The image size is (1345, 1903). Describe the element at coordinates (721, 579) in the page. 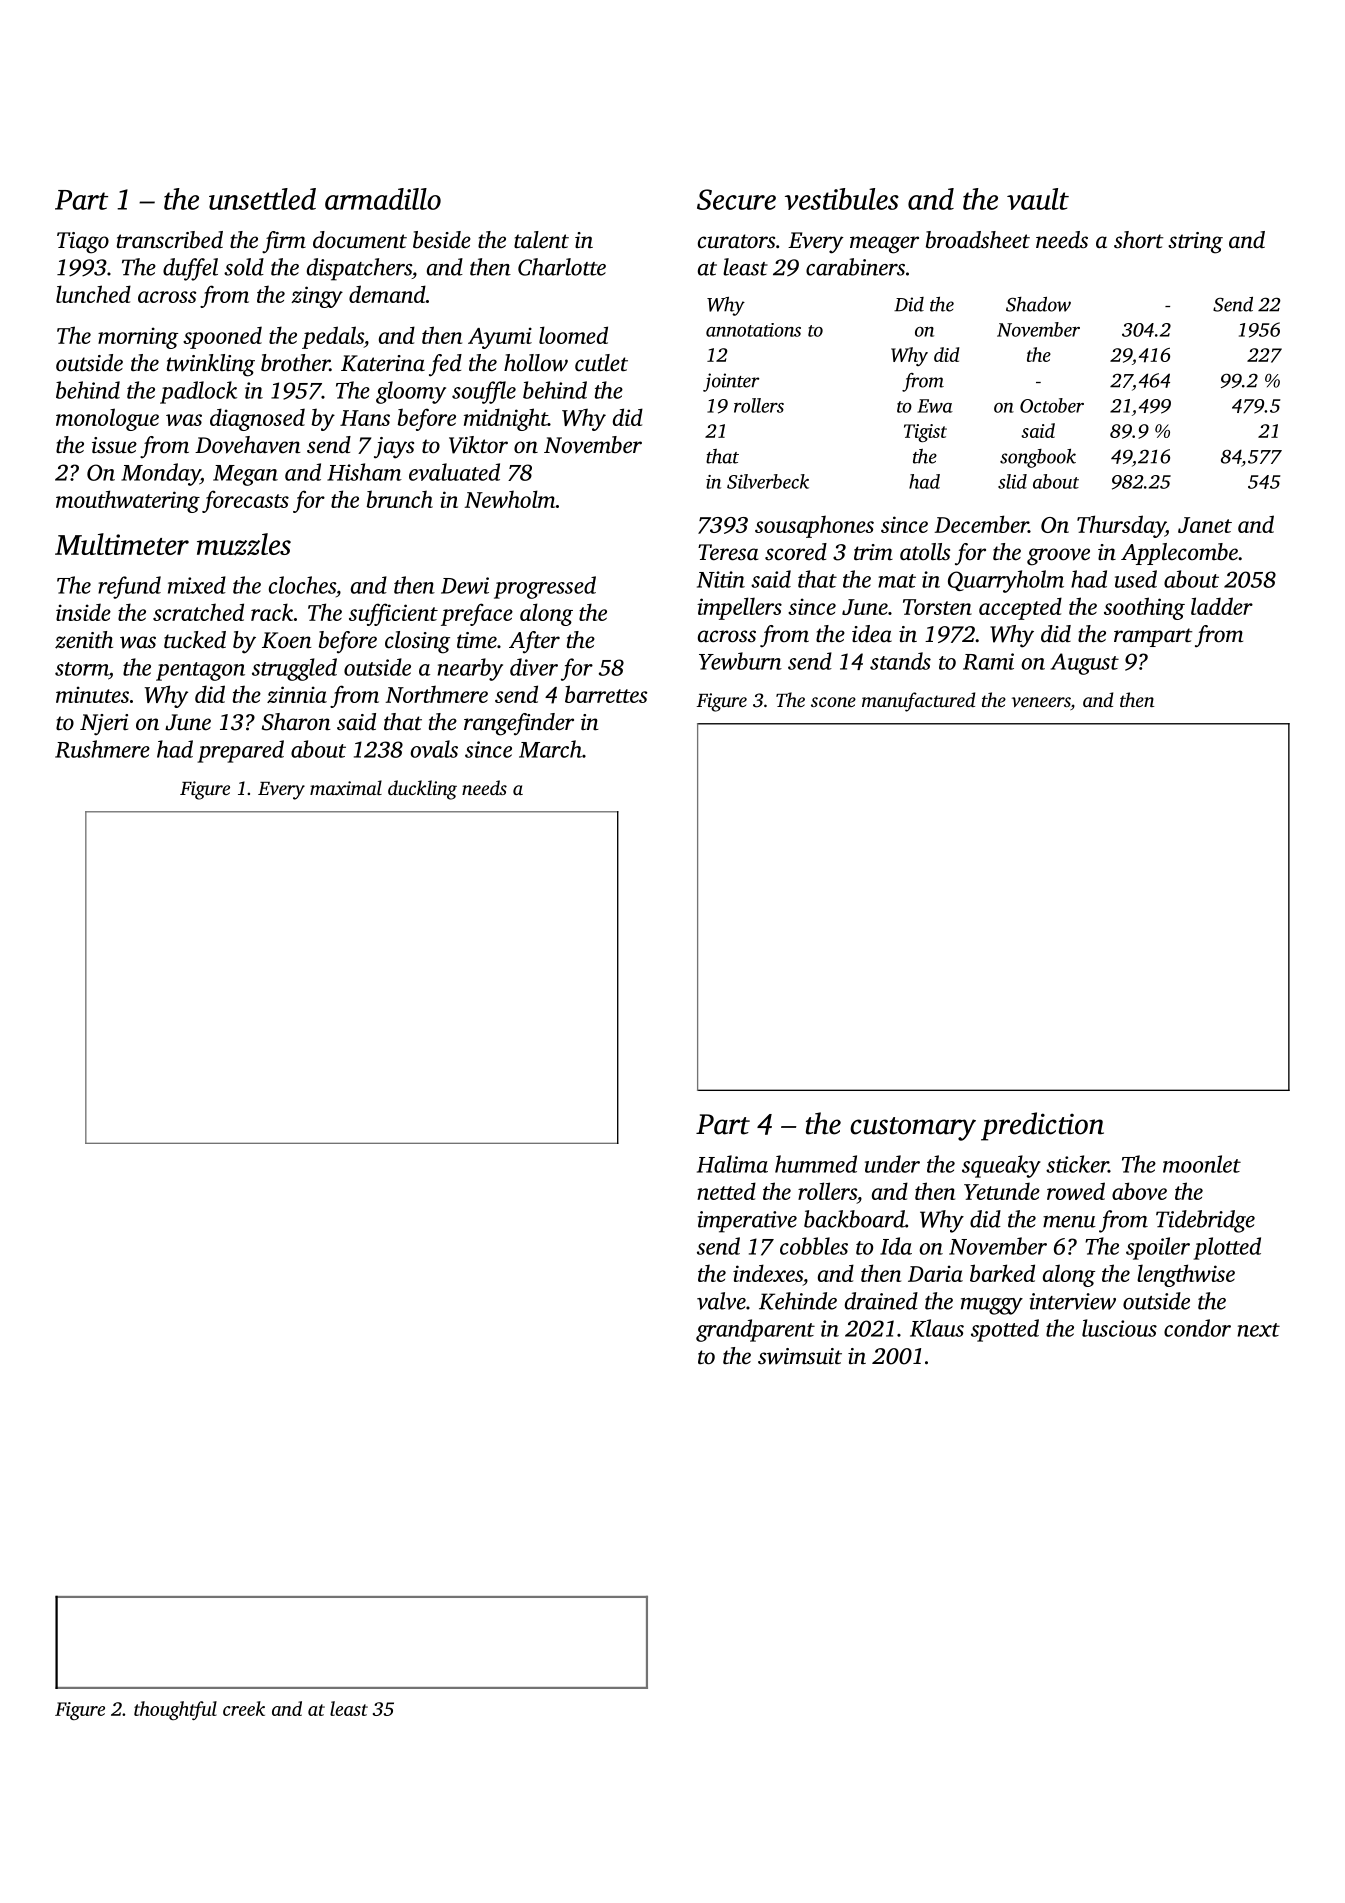

I see `Nitin` at that location.
